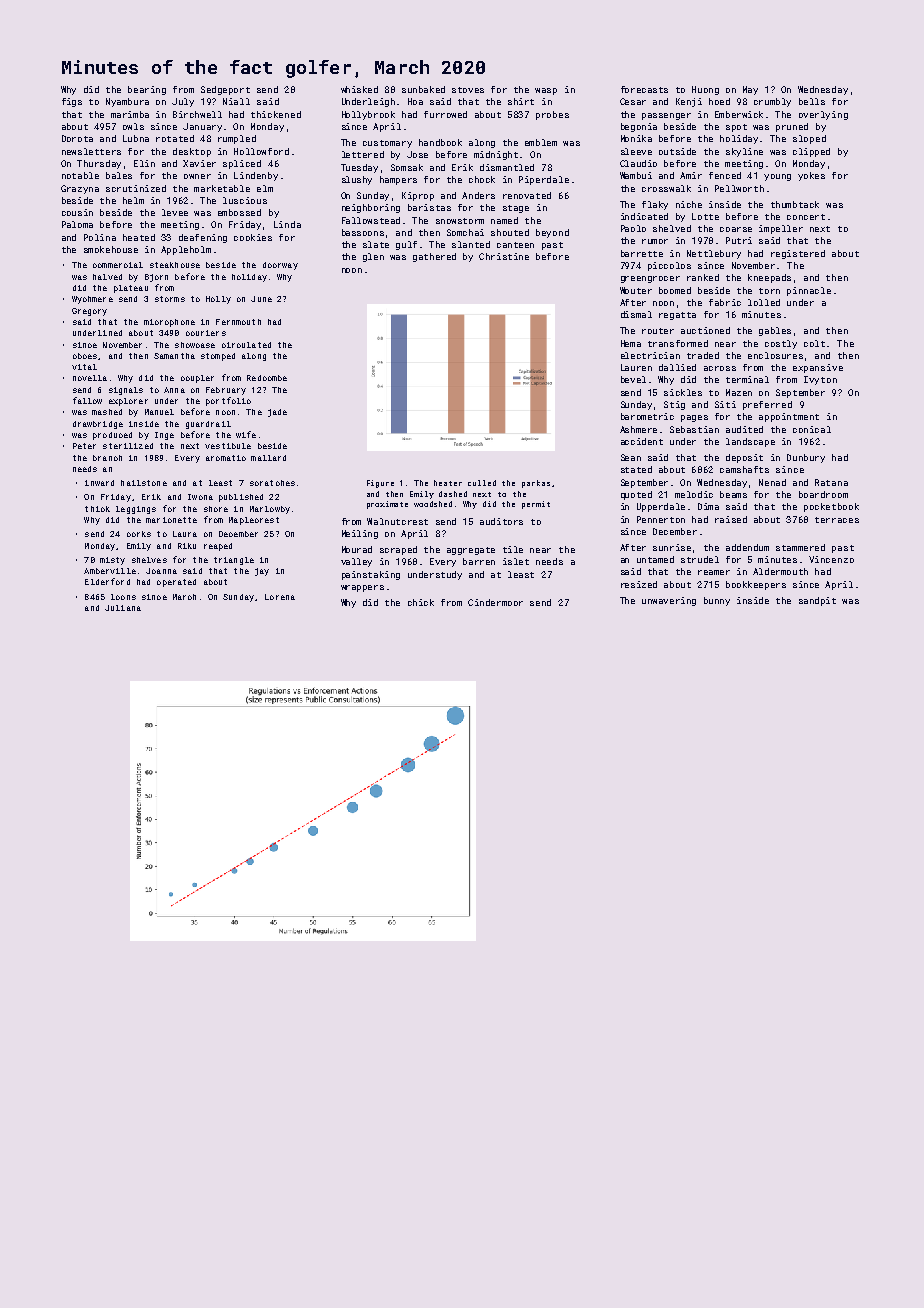  Describe the element at coordinates (669, 266) in the screenshot. I see `piccolos` at that location.
